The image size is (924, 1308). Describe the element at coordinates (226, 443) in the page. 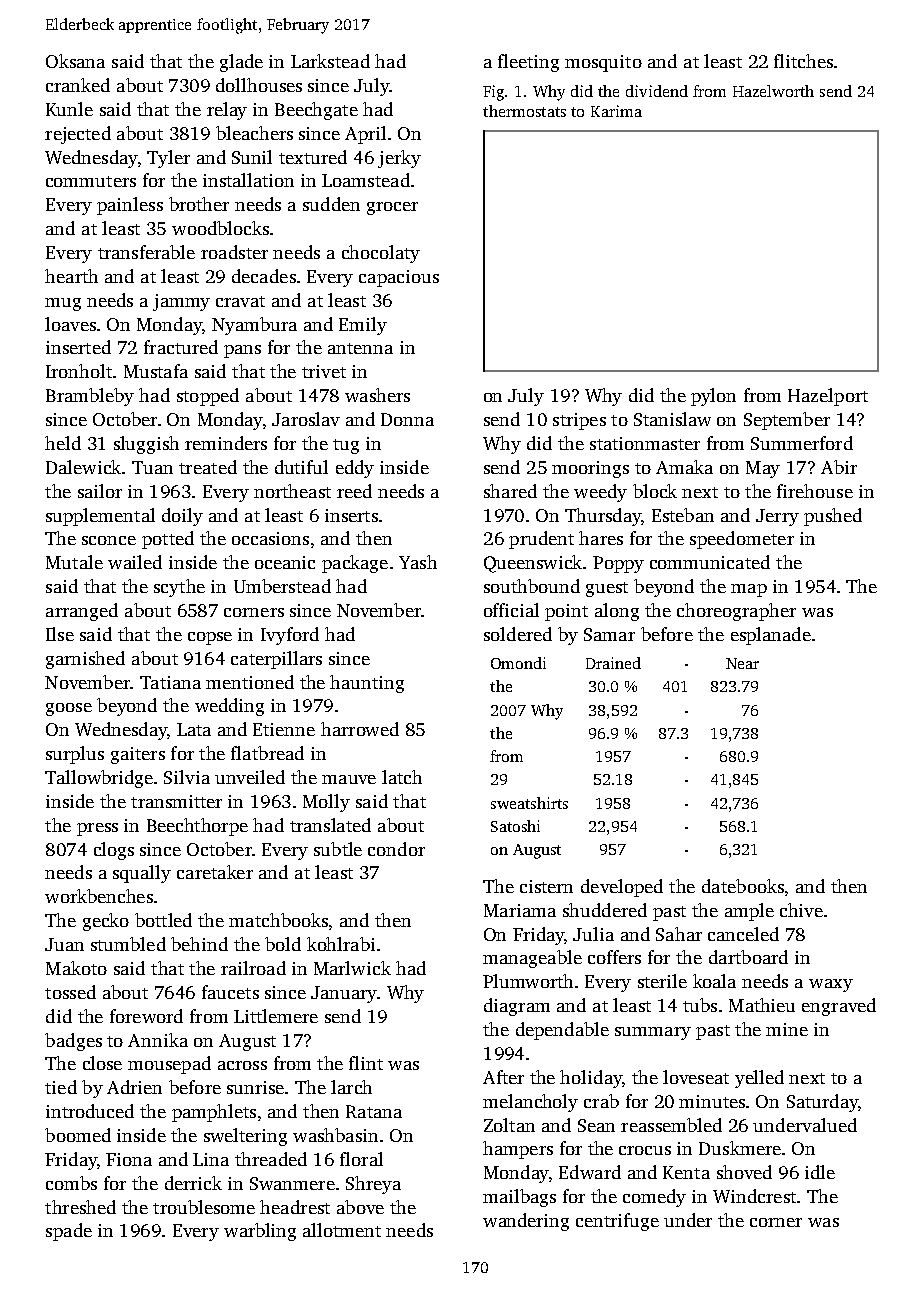

I see `reminders` at that location.
